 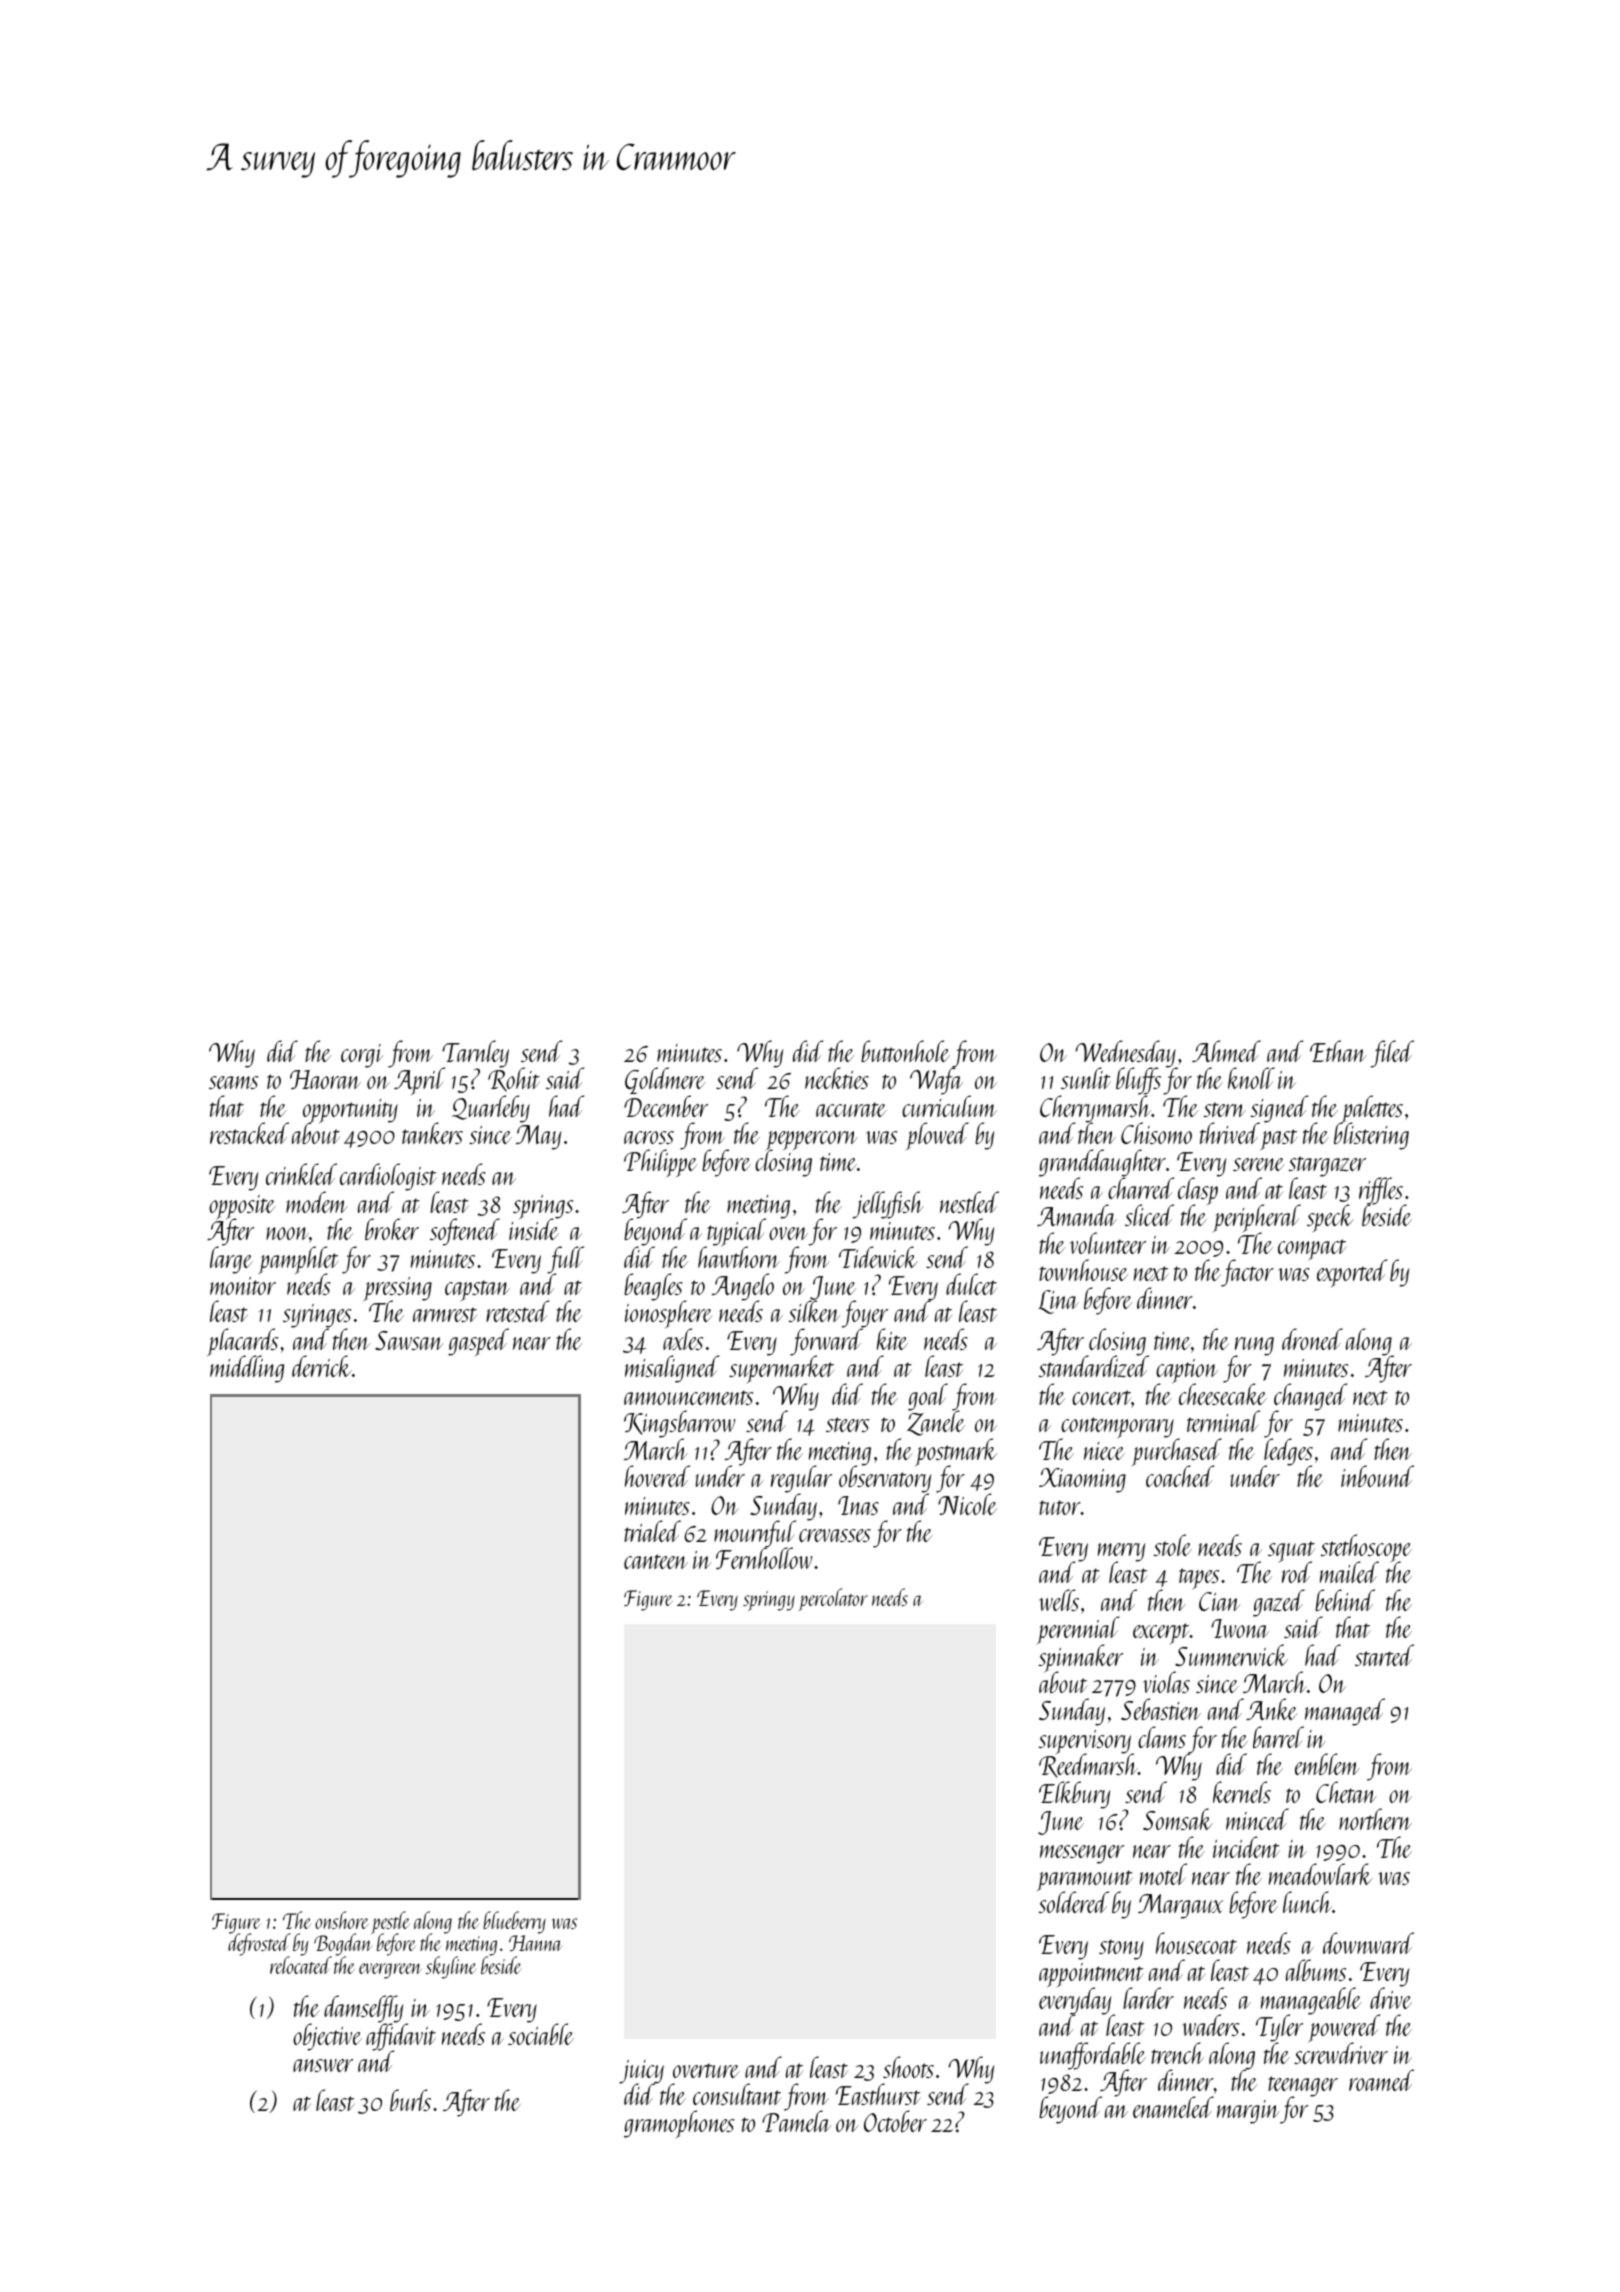 What do you see at coordinates (892, 1339) in the screenshot?
I see `kite` at bounding box center [892, 1339].
